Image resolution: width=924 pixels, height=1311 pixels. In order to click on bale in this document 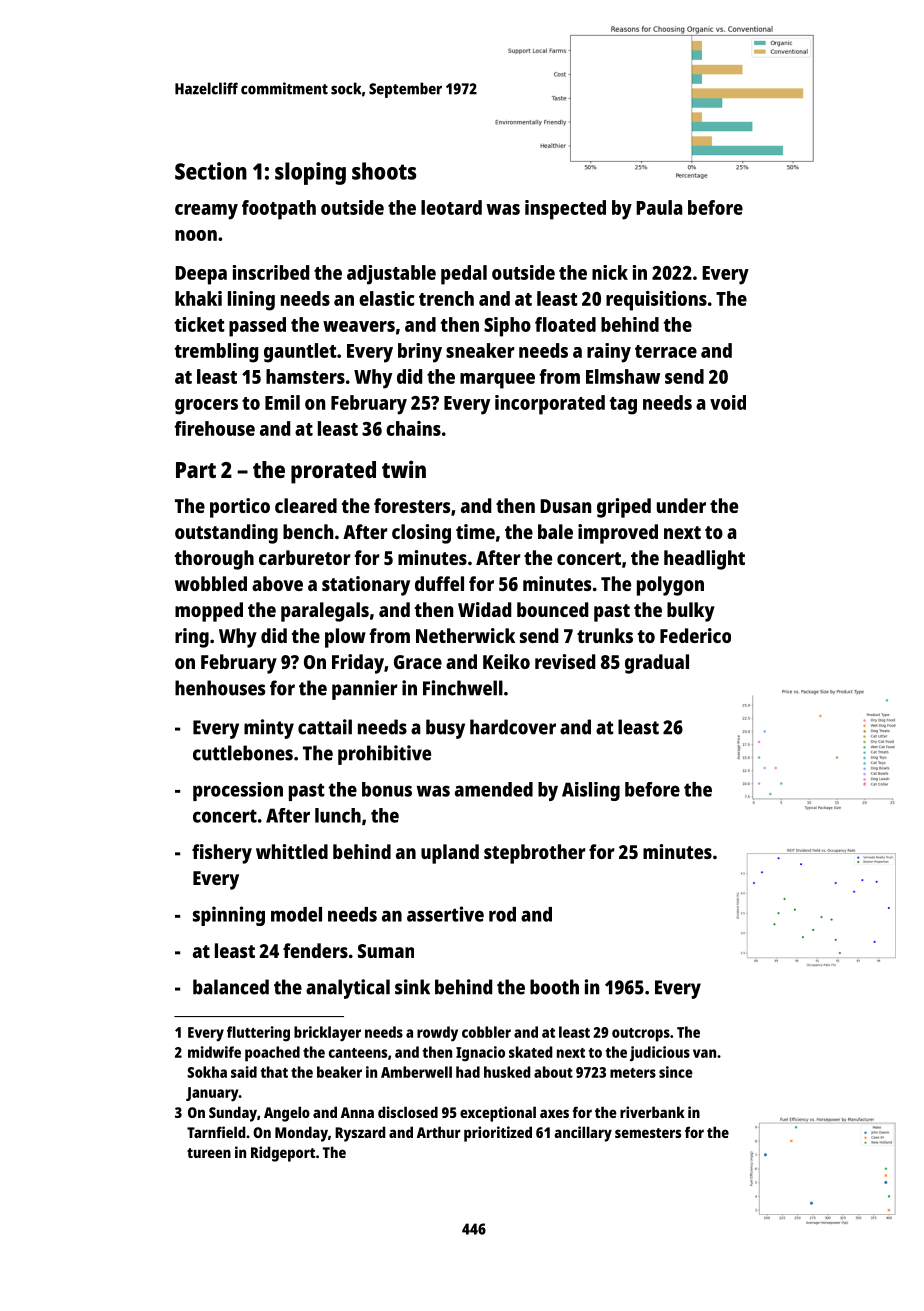, I will do `click(555, 531)`.
